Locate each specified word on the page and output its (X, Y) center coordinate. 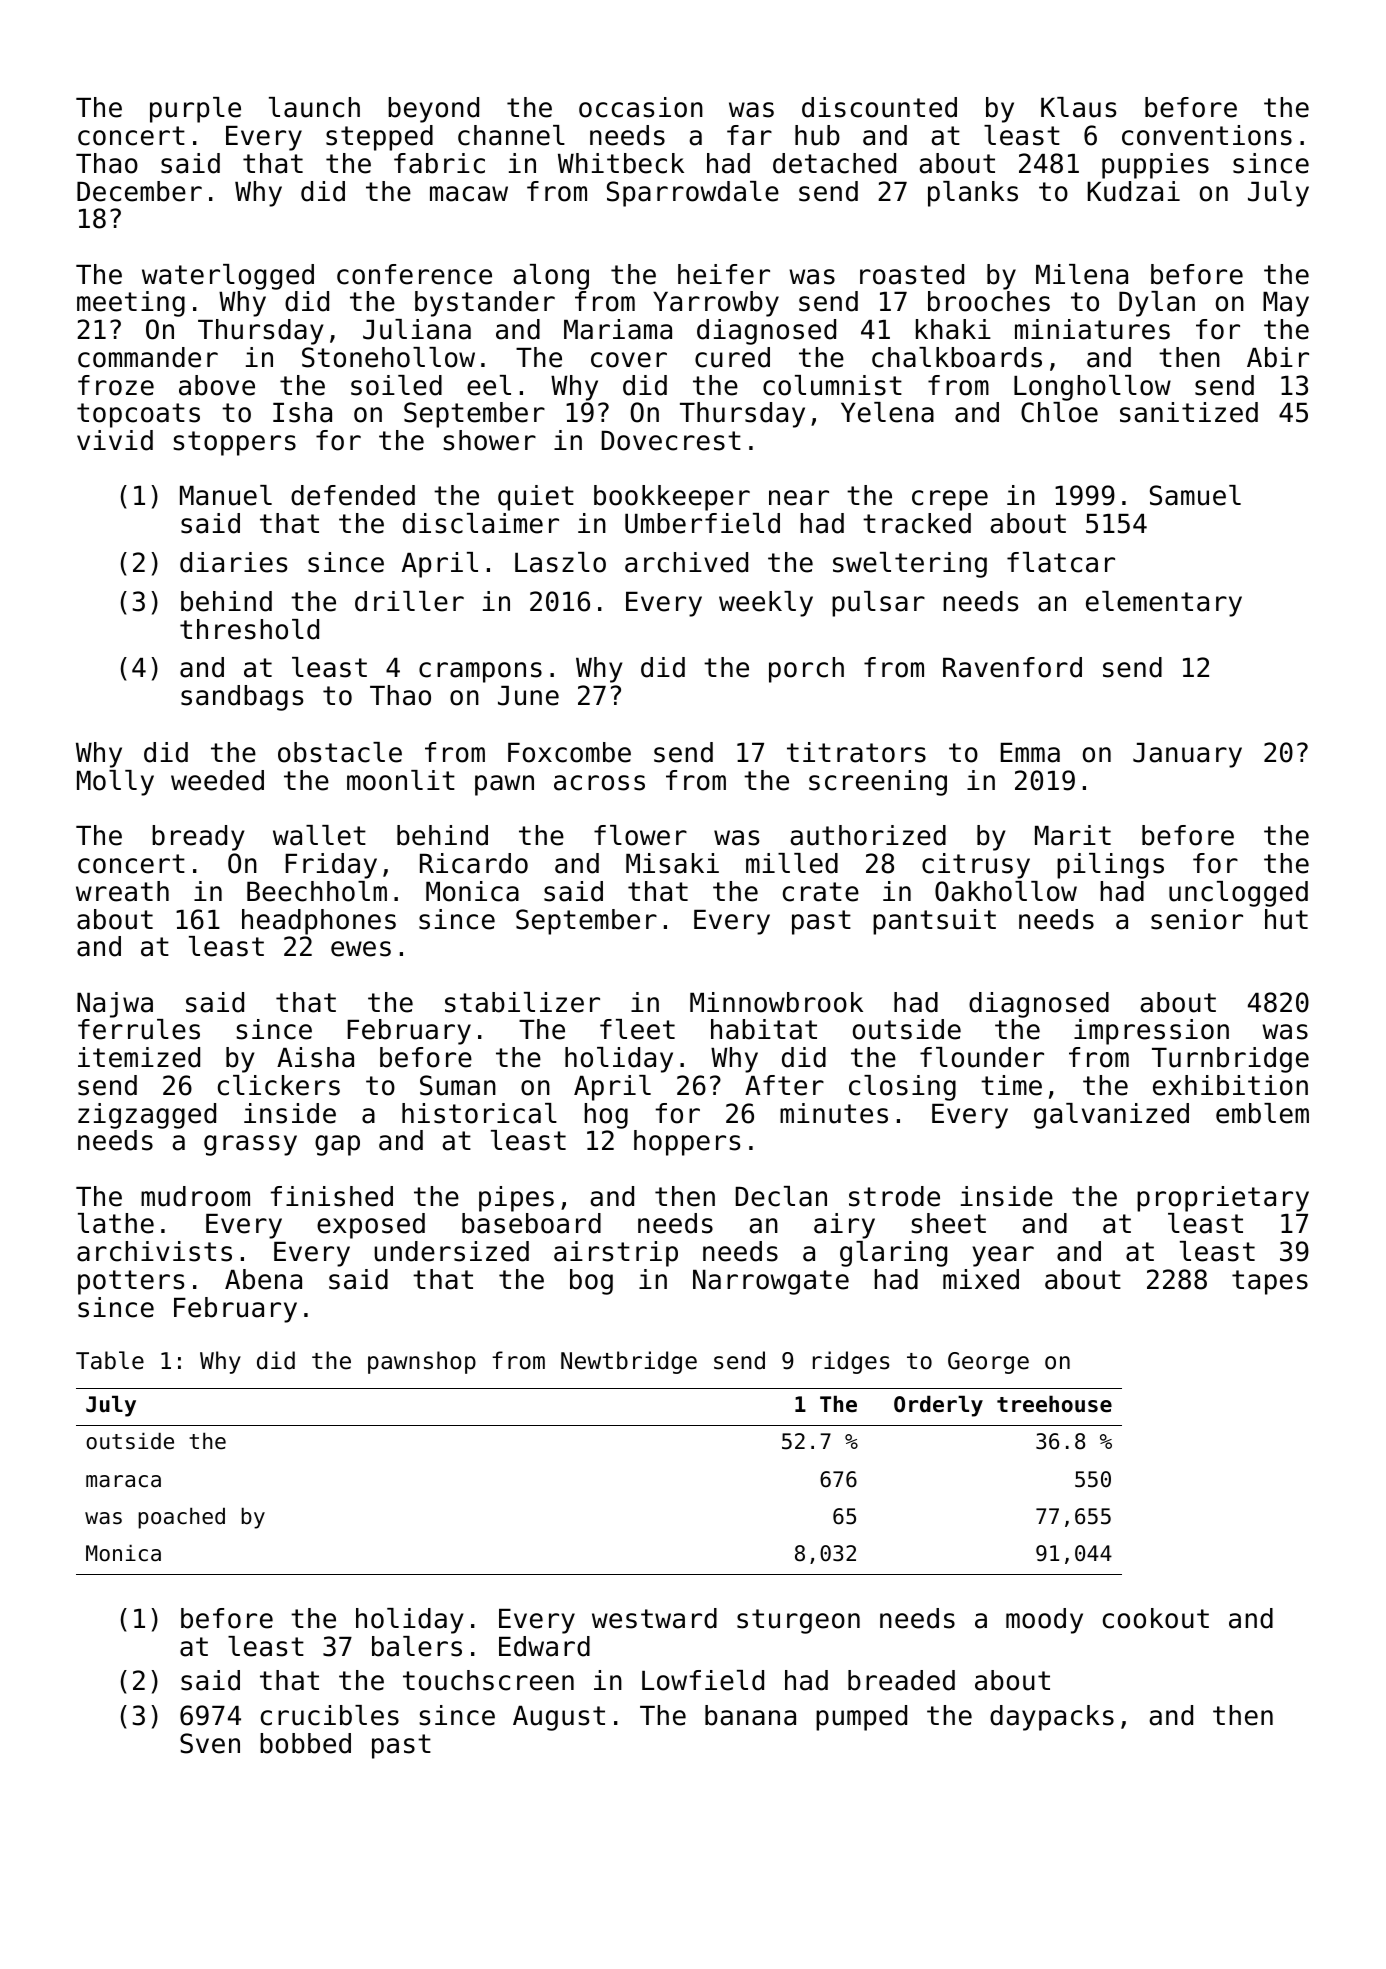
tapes (1270, 1282)
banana (750, 1715)
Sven (210, 1743)
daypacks (1052, 1718)
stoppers (234, 443)
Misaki (672, 863)
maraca (123, 1481)
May (1286, 304)
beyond (433, 110)
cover (629, 360)
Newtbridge (629, 1362)
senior (1197, 919)
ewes (361, 949)
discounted (879, 107)
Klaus (1078, 107)
